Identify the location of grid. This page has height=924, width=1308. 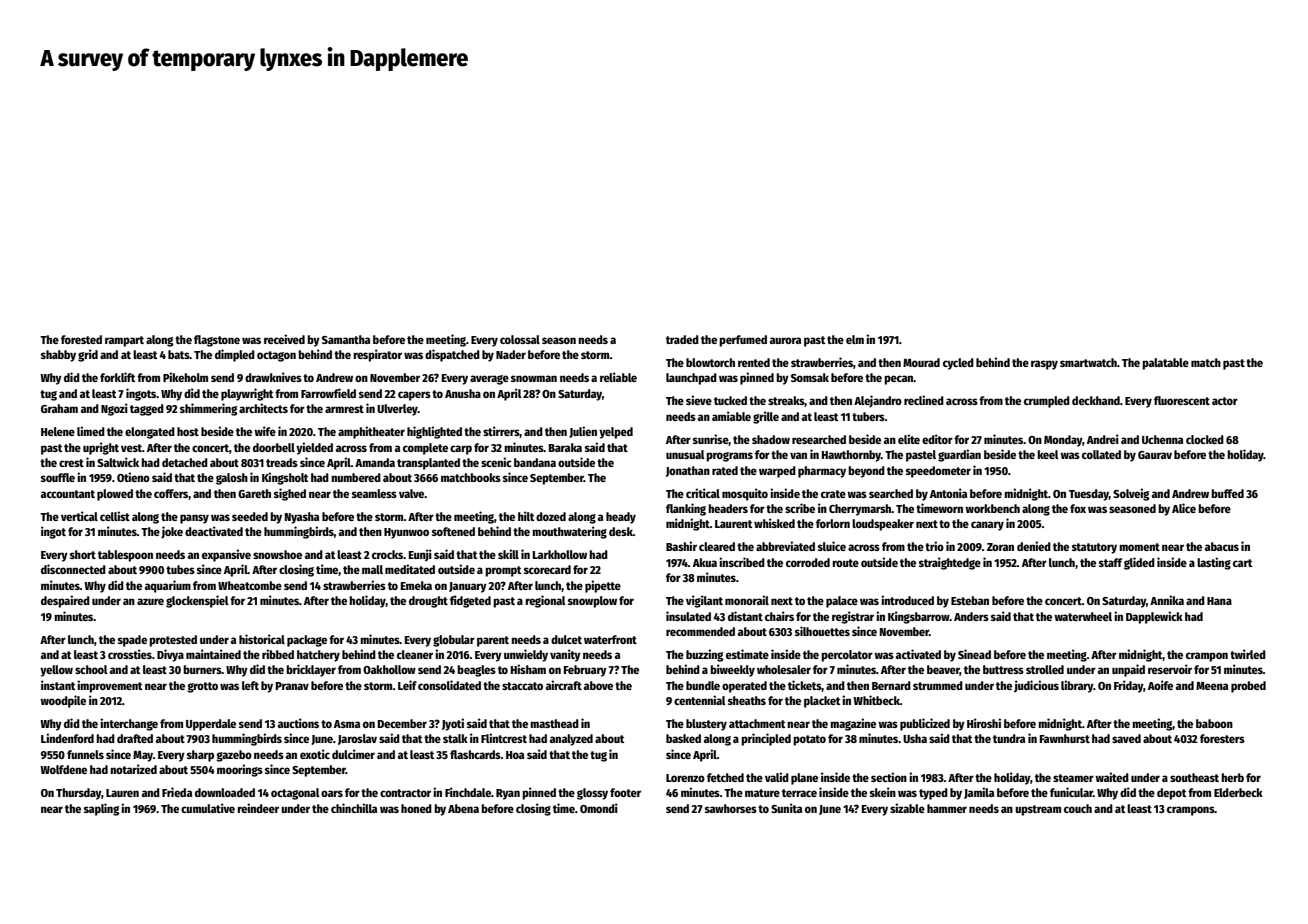
(88, 355).
